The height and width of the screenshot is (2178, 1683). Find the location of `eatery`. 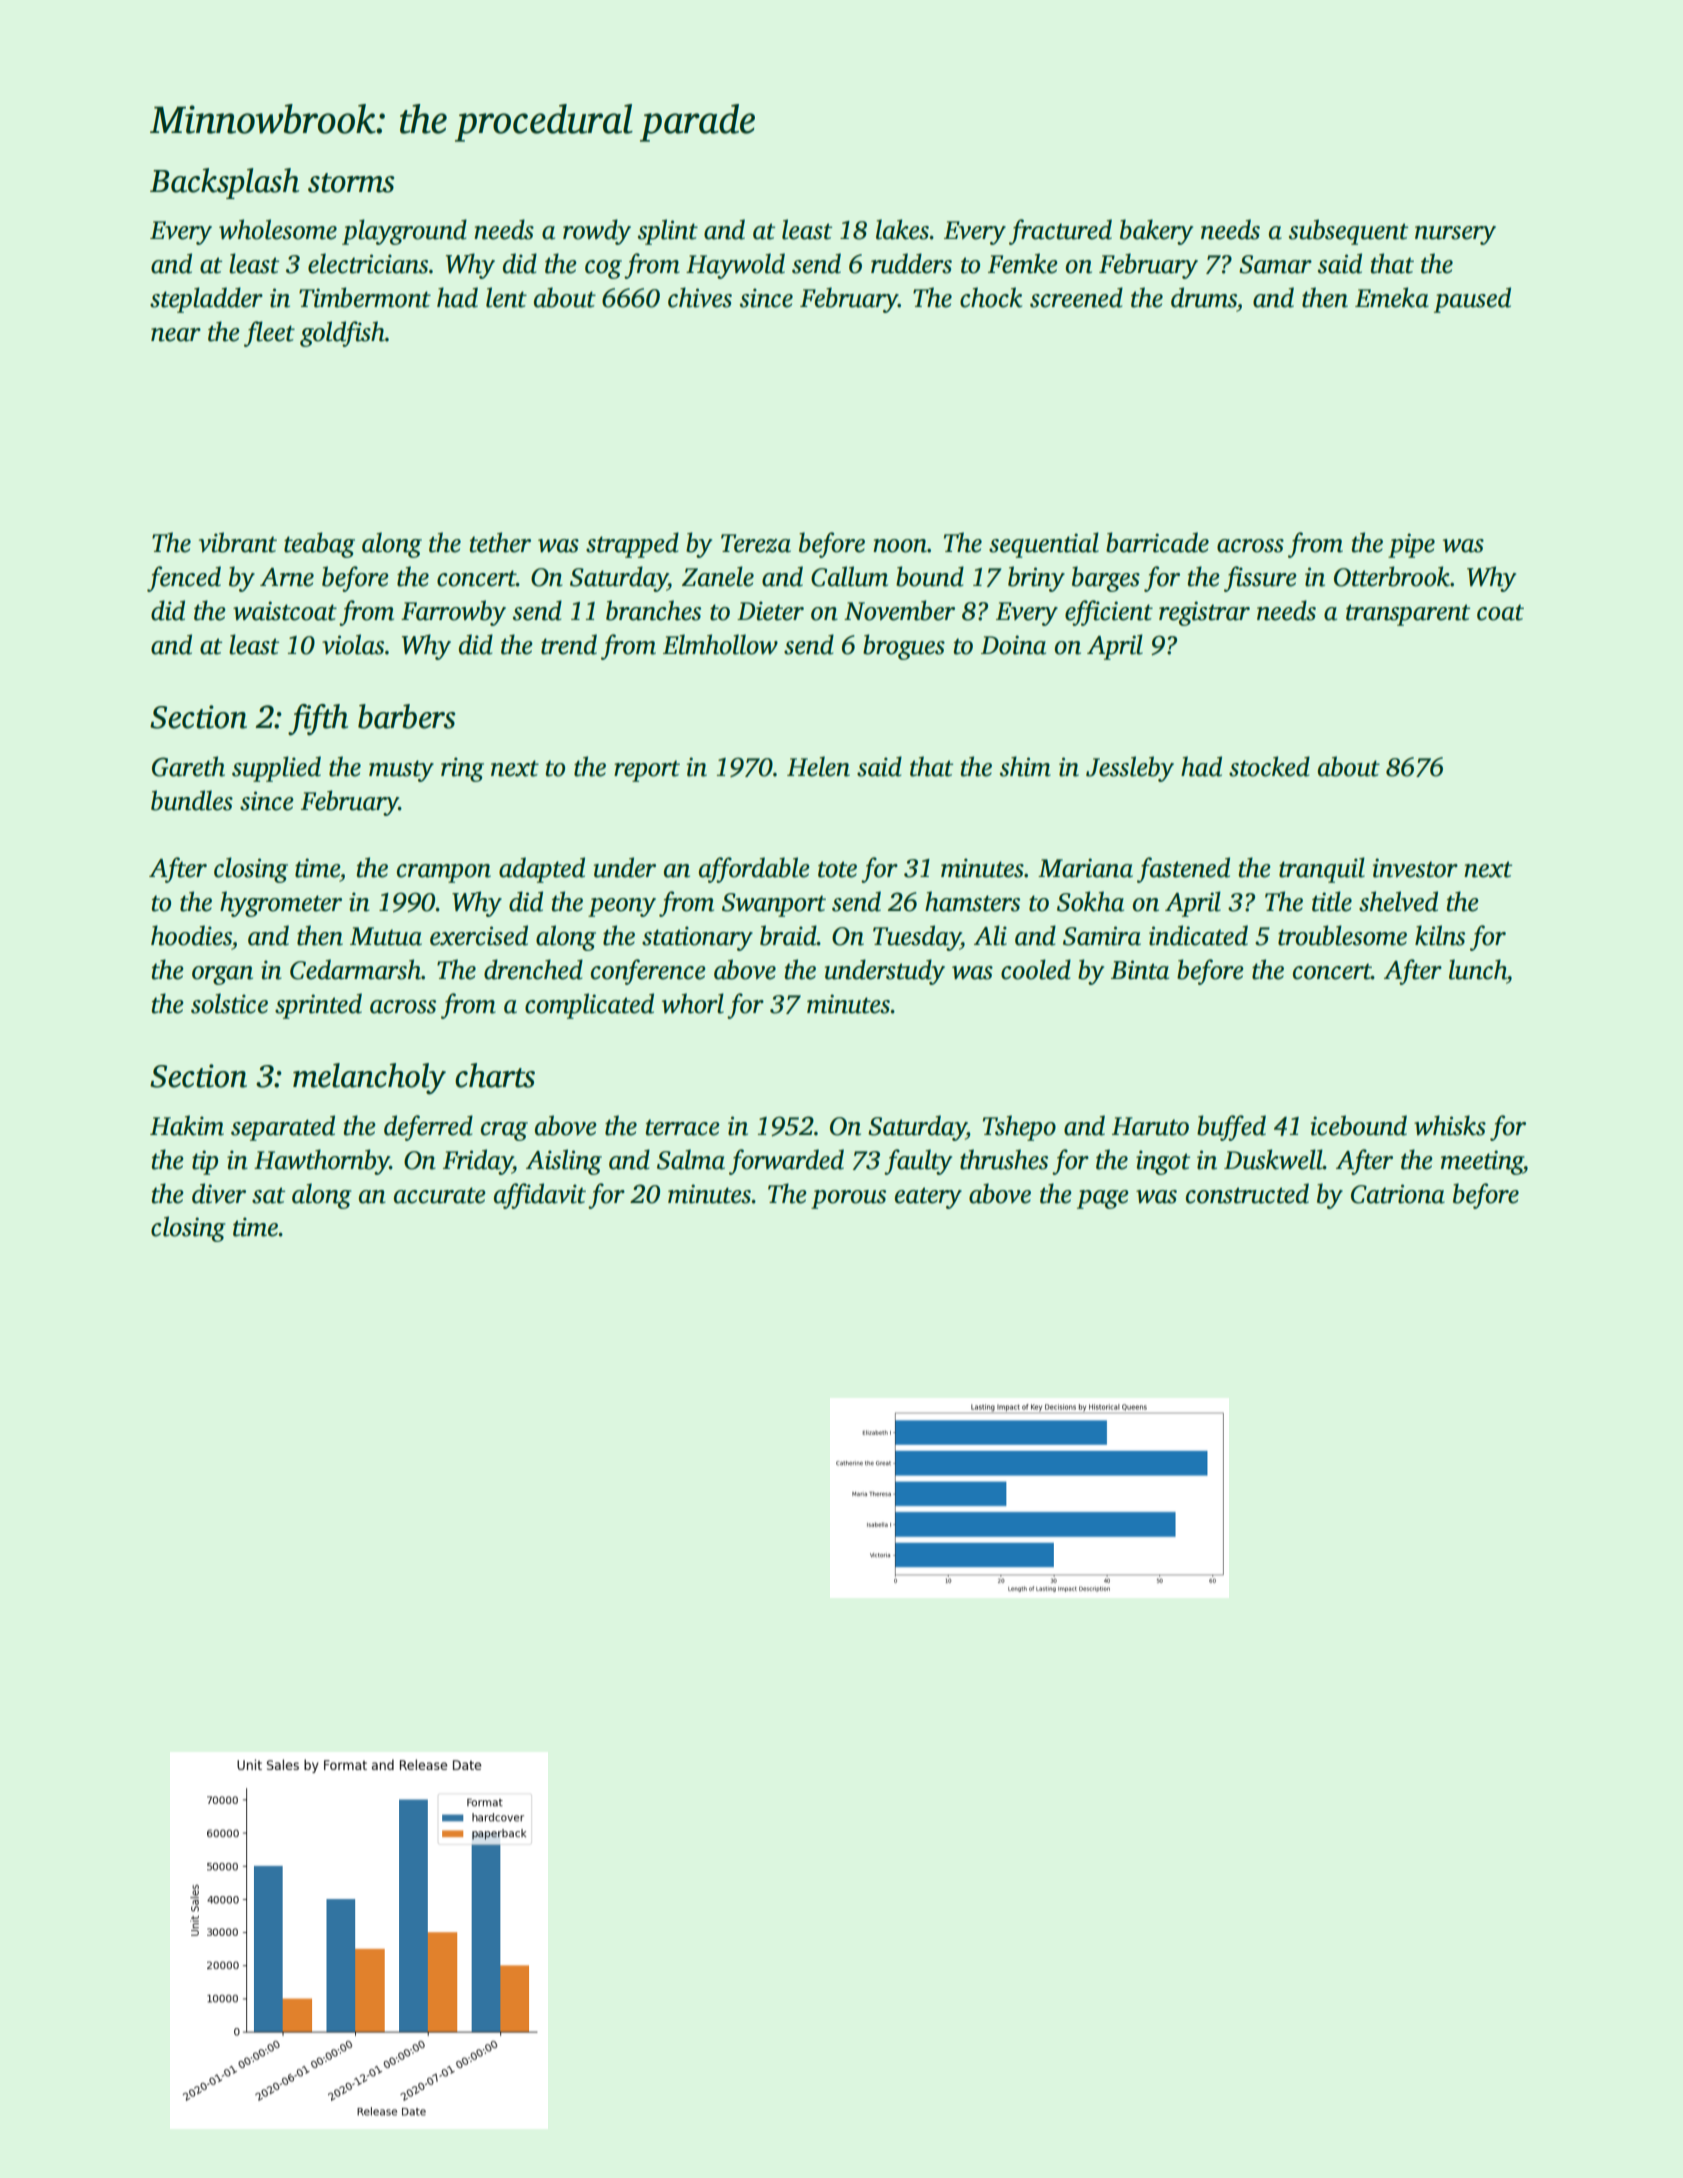

eatery is located at coordinates (928, 1198).
